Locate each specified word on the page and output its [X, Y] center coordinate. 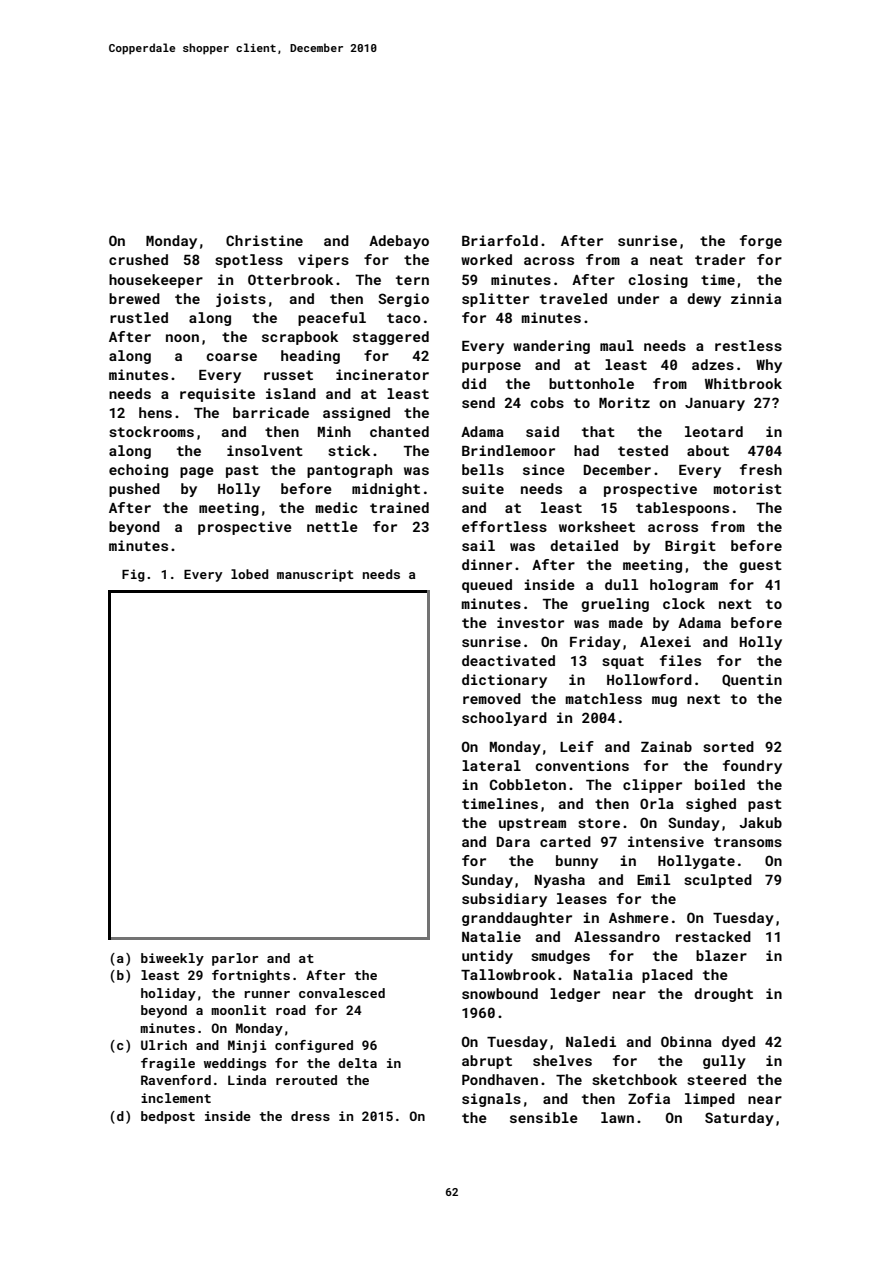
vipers [323, 261]
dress [310, 1116]
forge [761, 242]
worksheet [597, 526]
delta [357, 1063]
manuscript [315, 575]
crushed [138, 259]
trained [399, 507]
